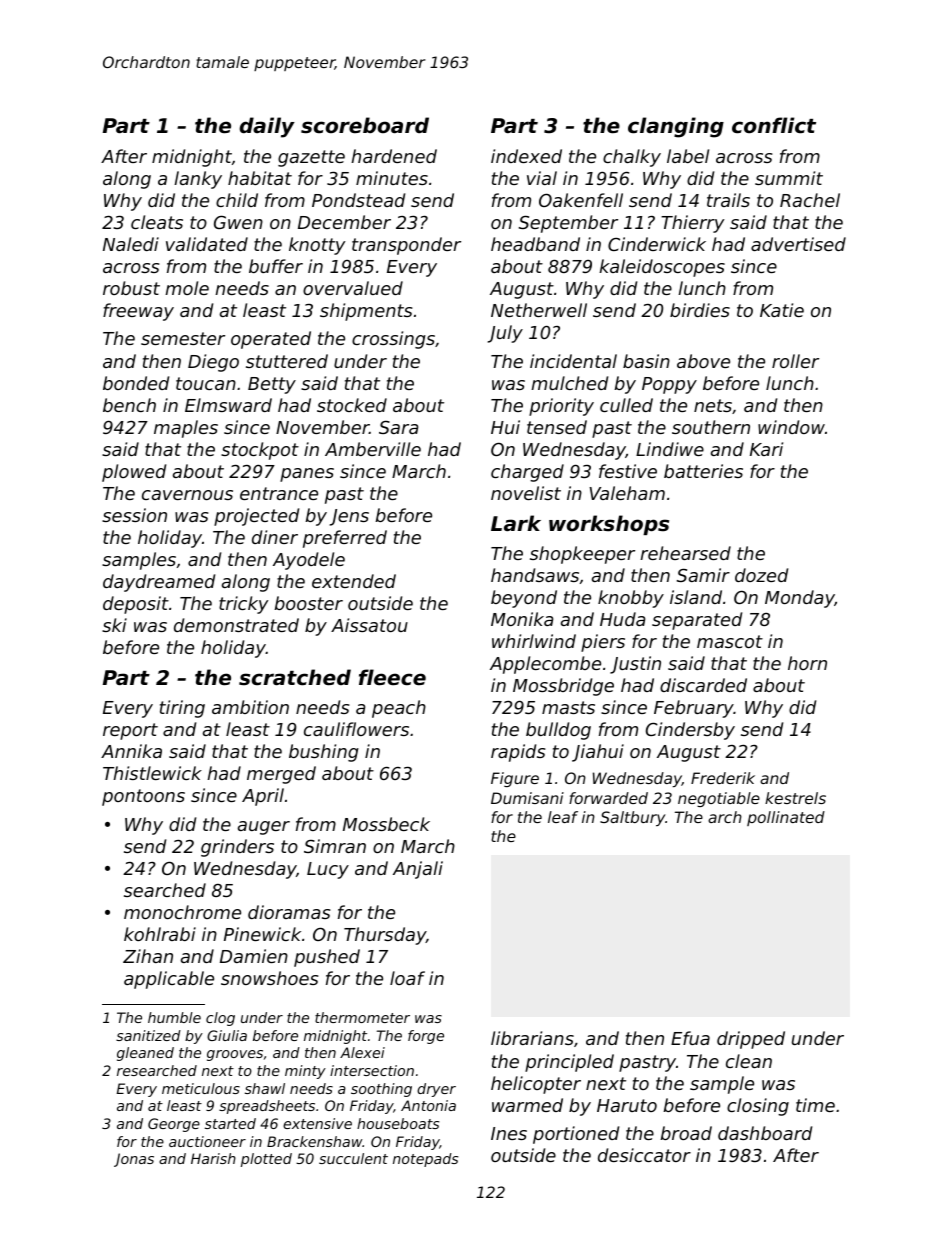 The image size is (952, 1233). What do you see at coordinates (267, 127) in the screenshot?
I see `daily` at bounding box center [267, 127].
